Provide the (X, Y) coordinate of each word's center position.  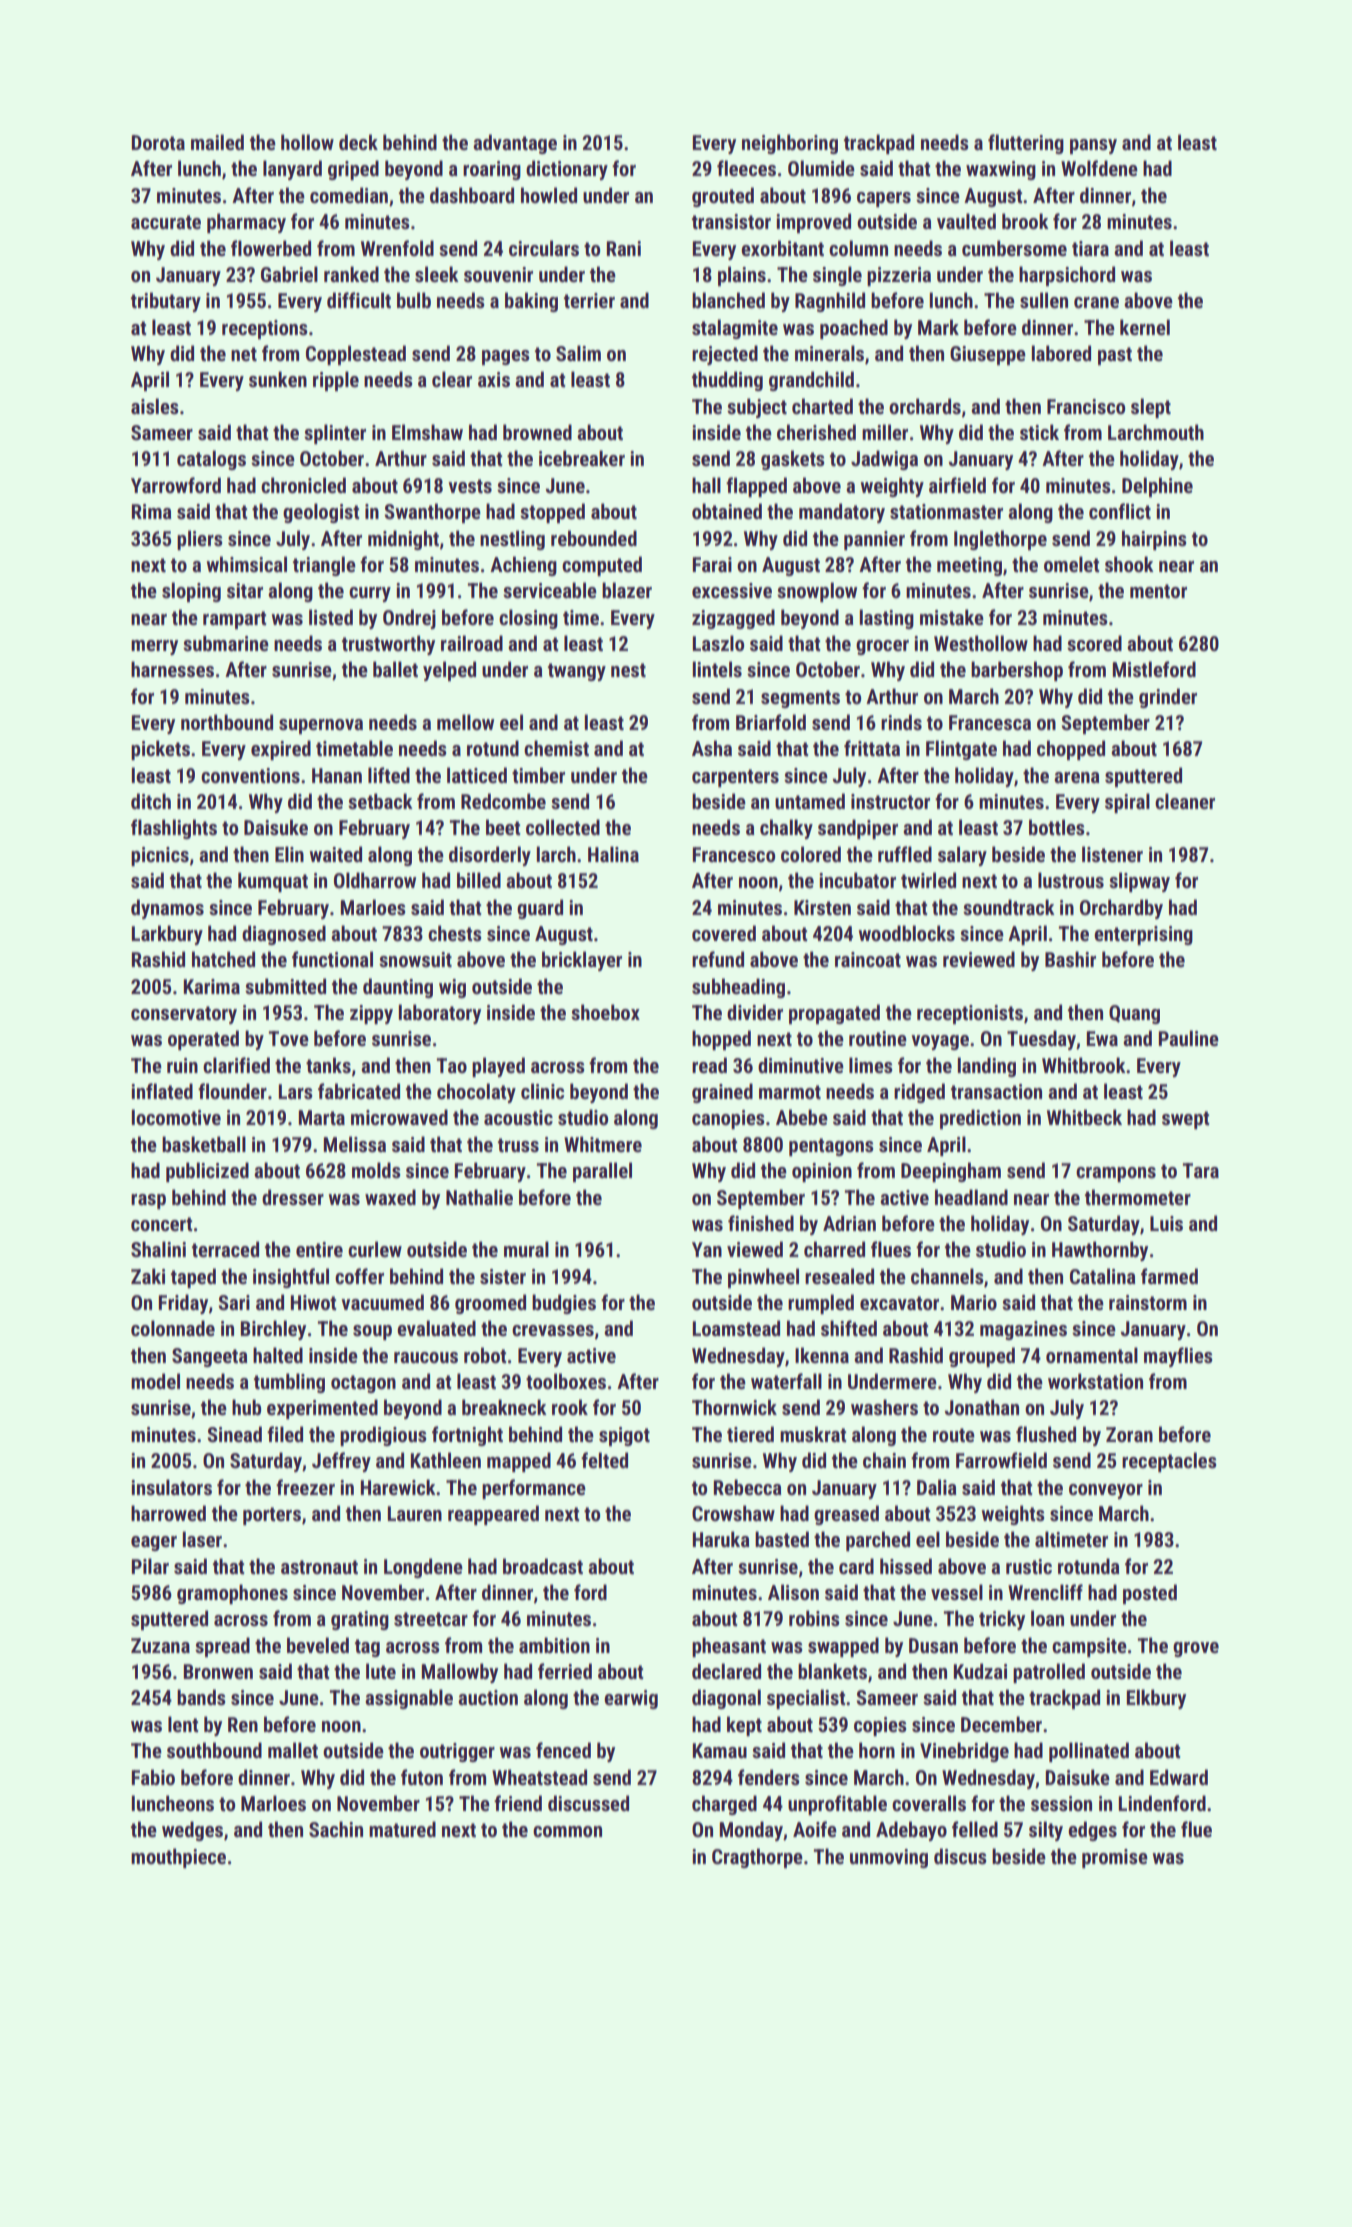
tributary (166, 302)
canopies (728, 1119)
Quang (1134, 1014)
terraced (225, 1249)
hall (706, 485)
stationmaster (946, 511)
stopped (552, 513)
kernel (1145, 327)
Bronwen (218, 1671)
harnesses (172, 669)
